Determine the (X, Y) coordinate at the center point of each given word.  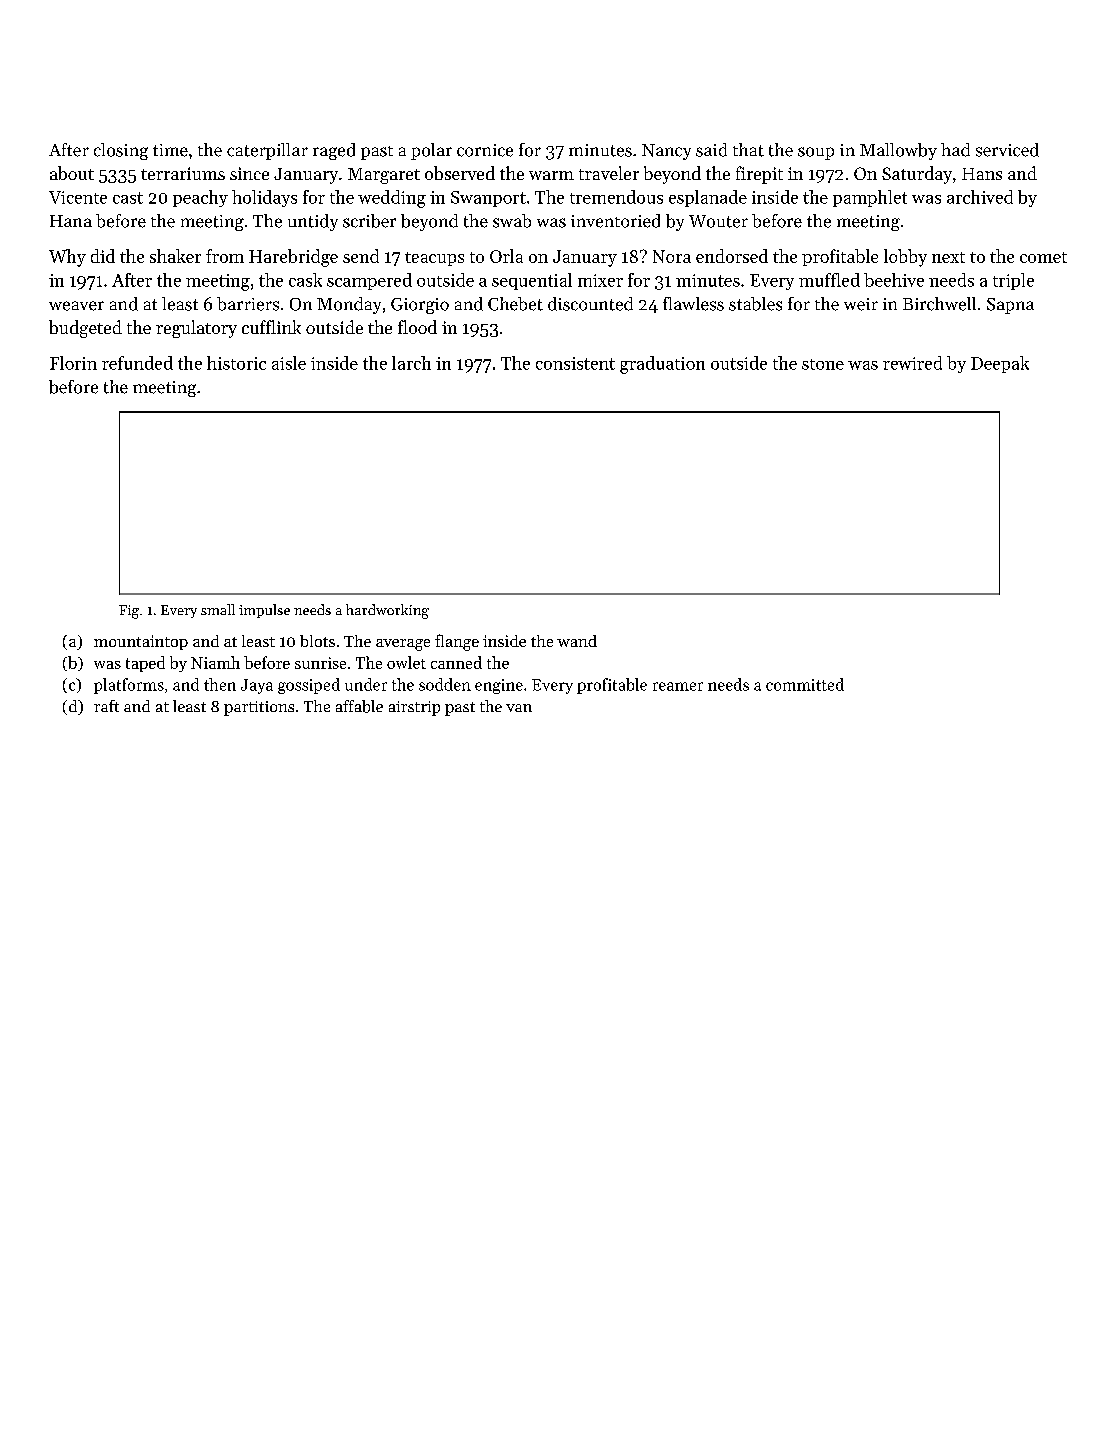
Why (67, 258)
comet (1043, 257)
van (519, 708)
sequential (532, 281)
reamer (678, 686)
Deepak (1000, 364)
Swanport (488, 199)
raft (106, 706)
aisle (289, 363)
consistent (575, 363)
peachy (200, 198)
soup (816, 153)
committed (805, 684)
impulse (264, 611)
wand (577, 641)
